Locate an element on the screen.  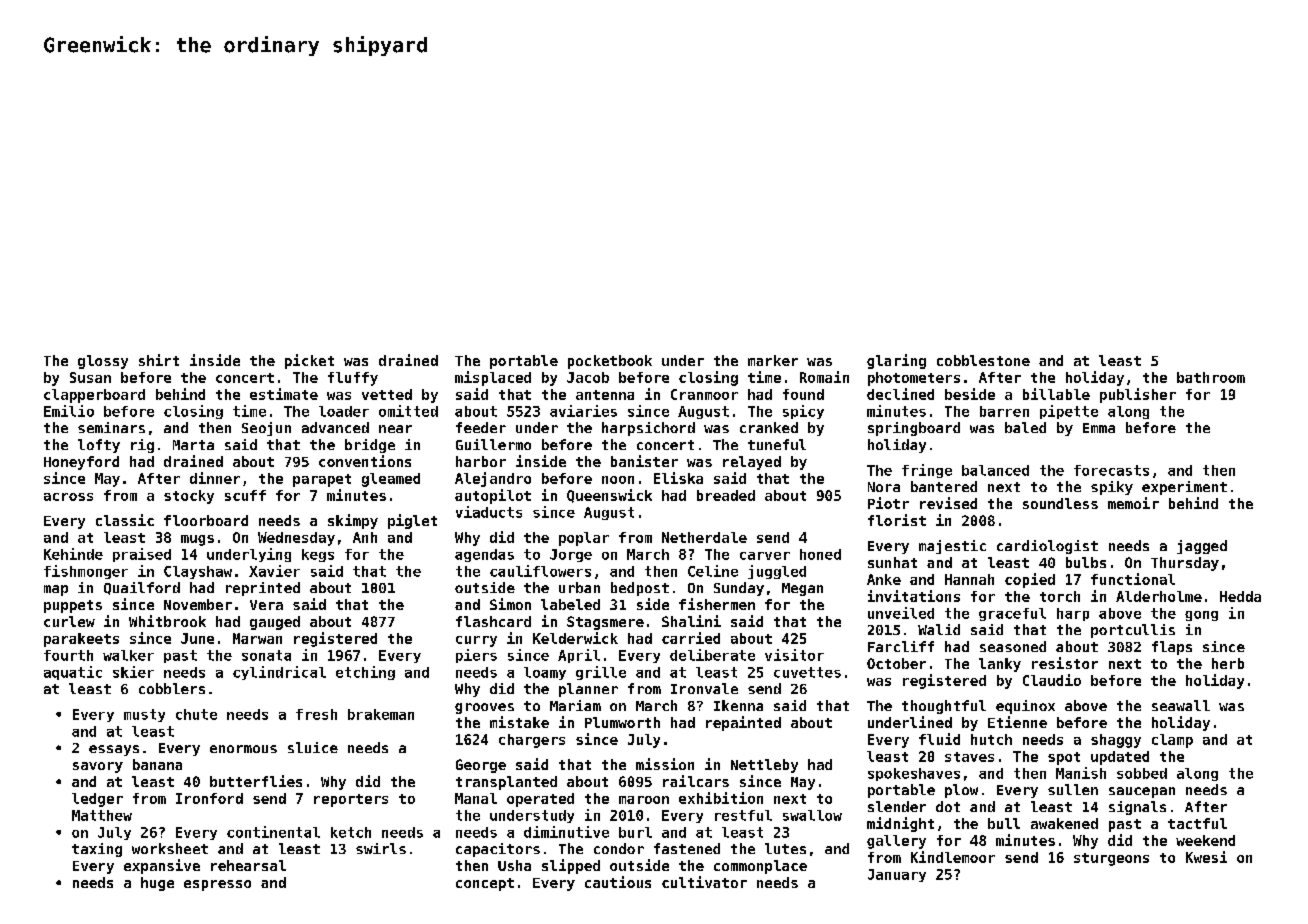
cobblers is located at coordinates (172, 688).
